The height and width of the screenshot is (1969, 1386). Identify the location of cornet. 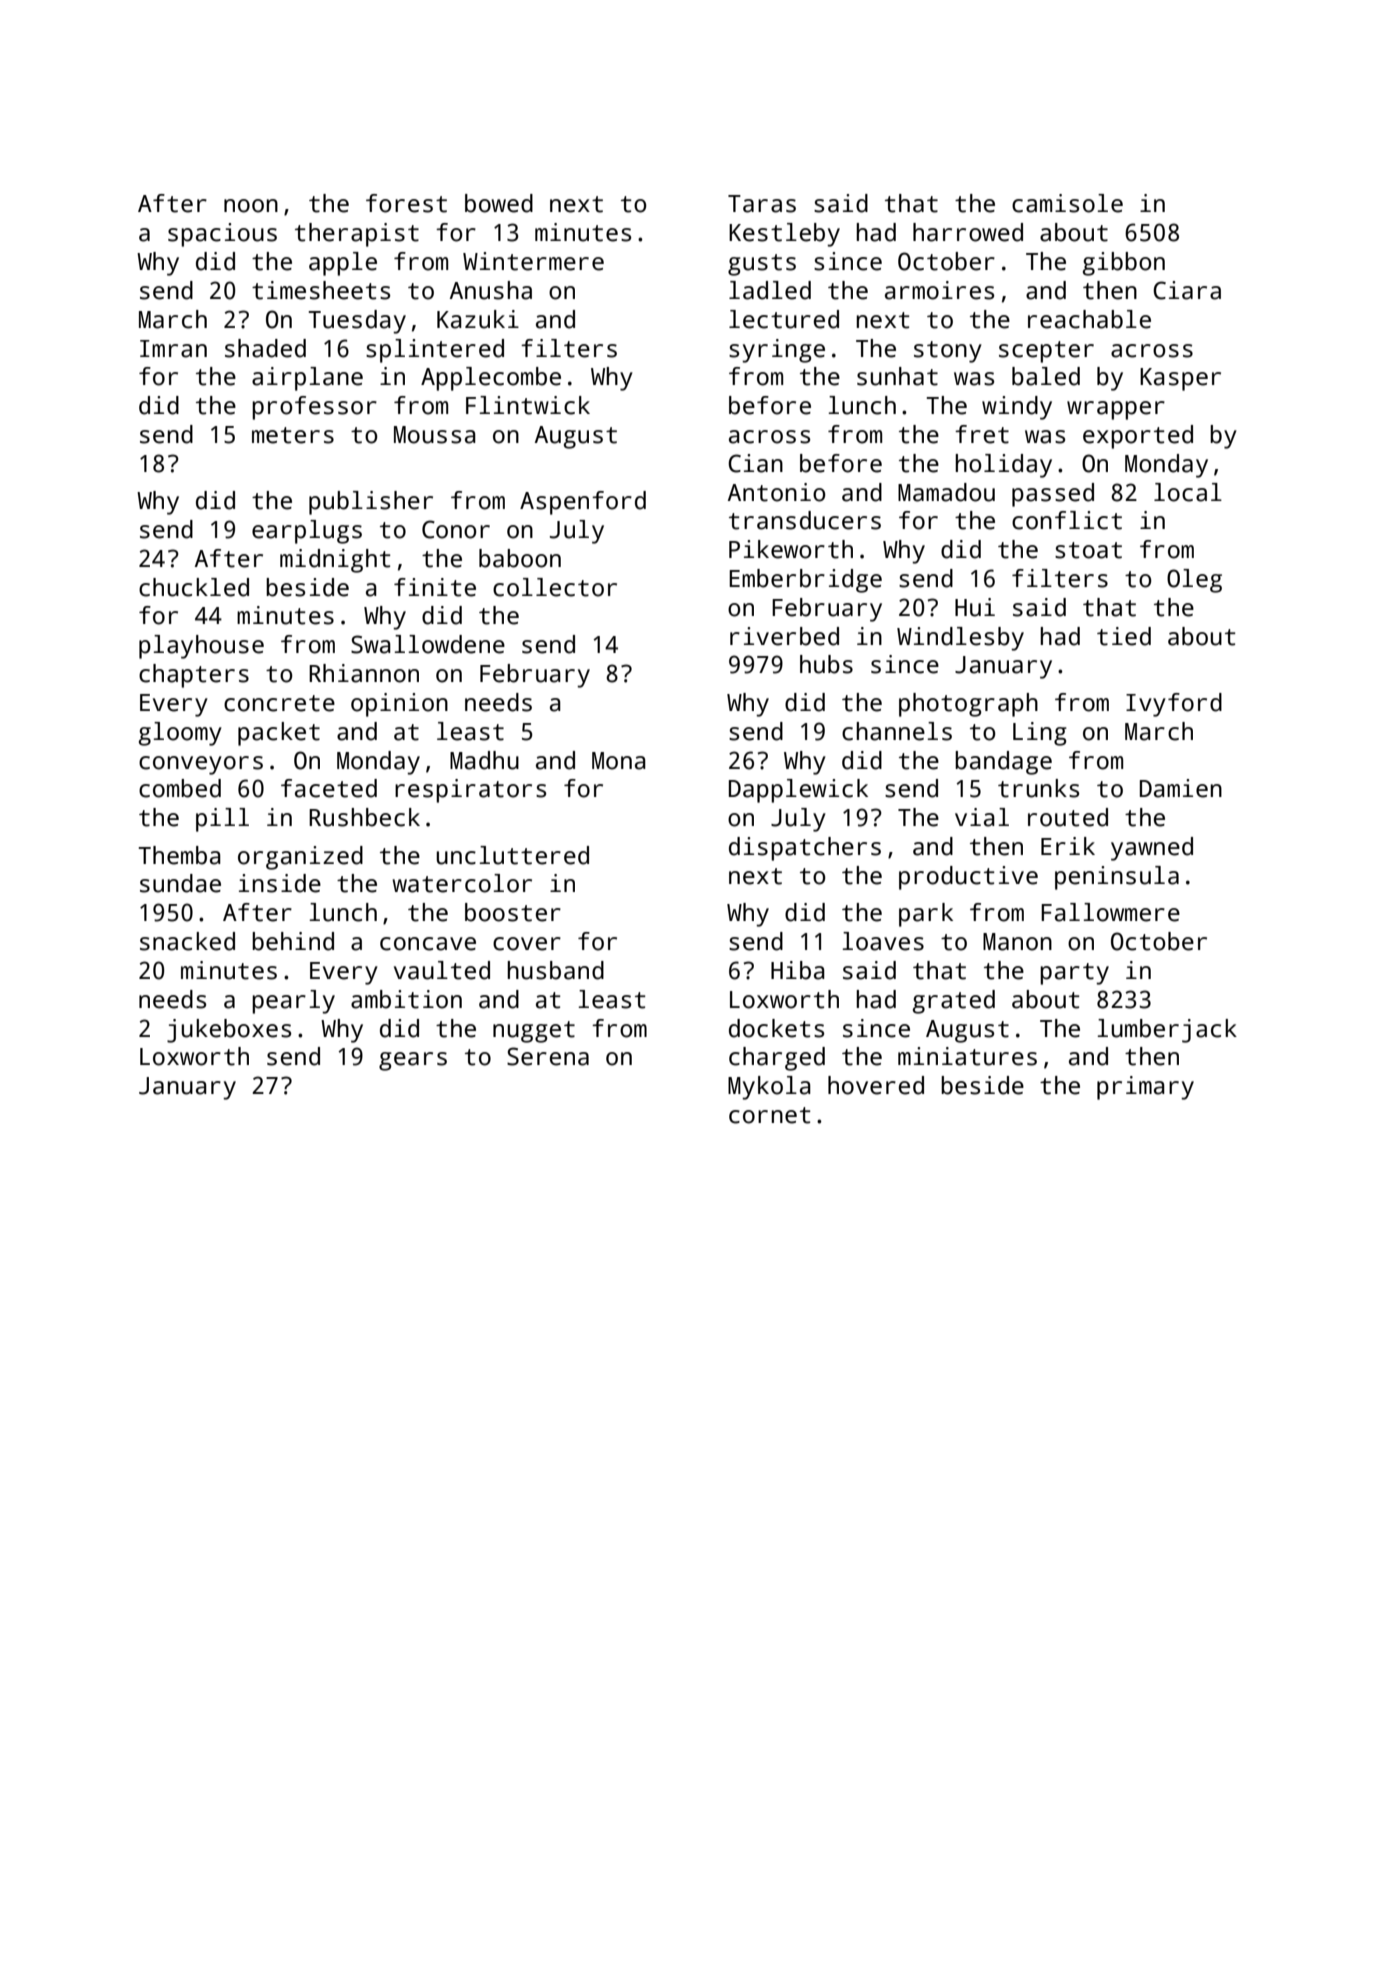
(770, 1115).
